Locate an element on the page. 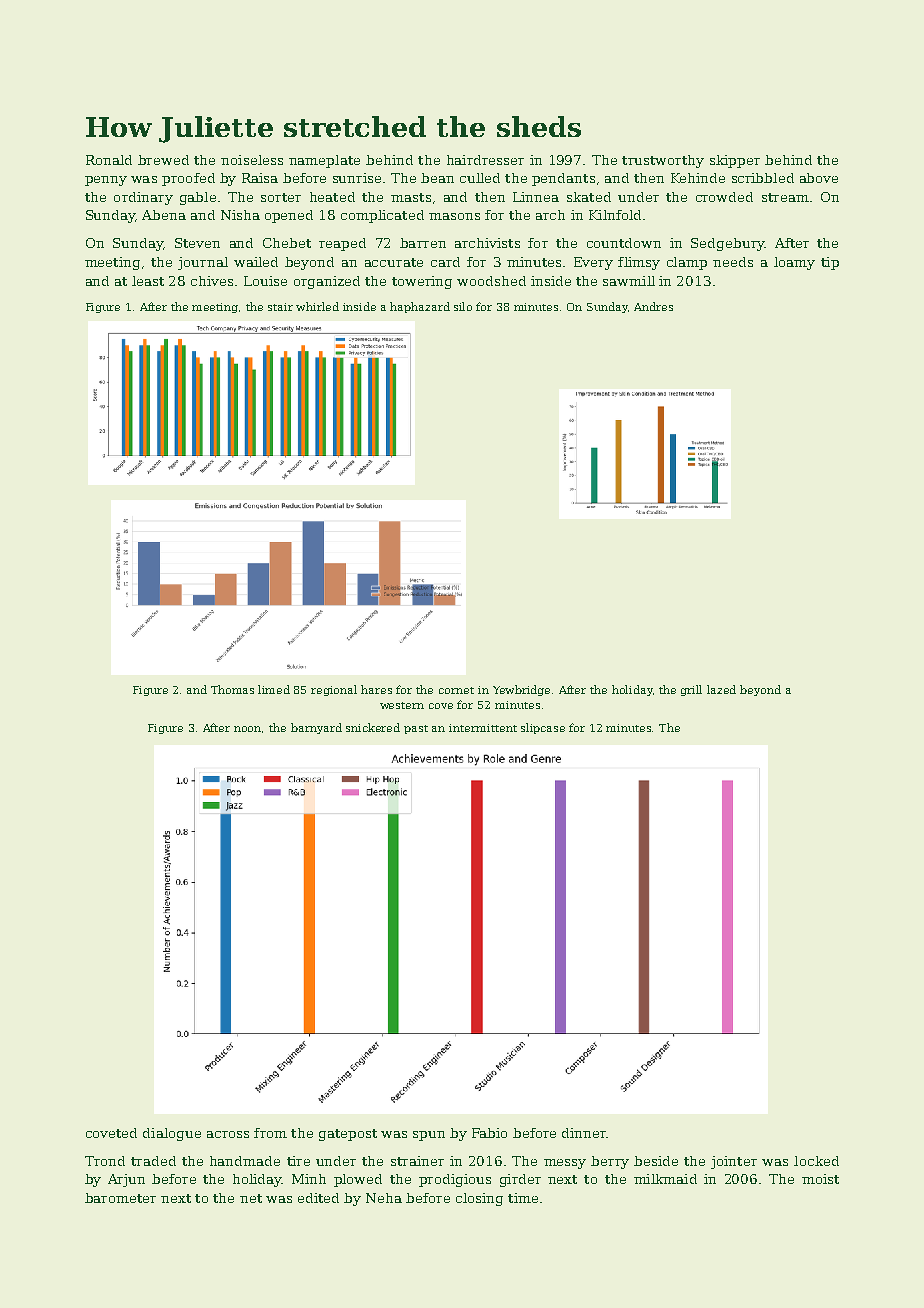 This image has width=924, height=1308. hairdresser is located at coordinates (485, 160).
